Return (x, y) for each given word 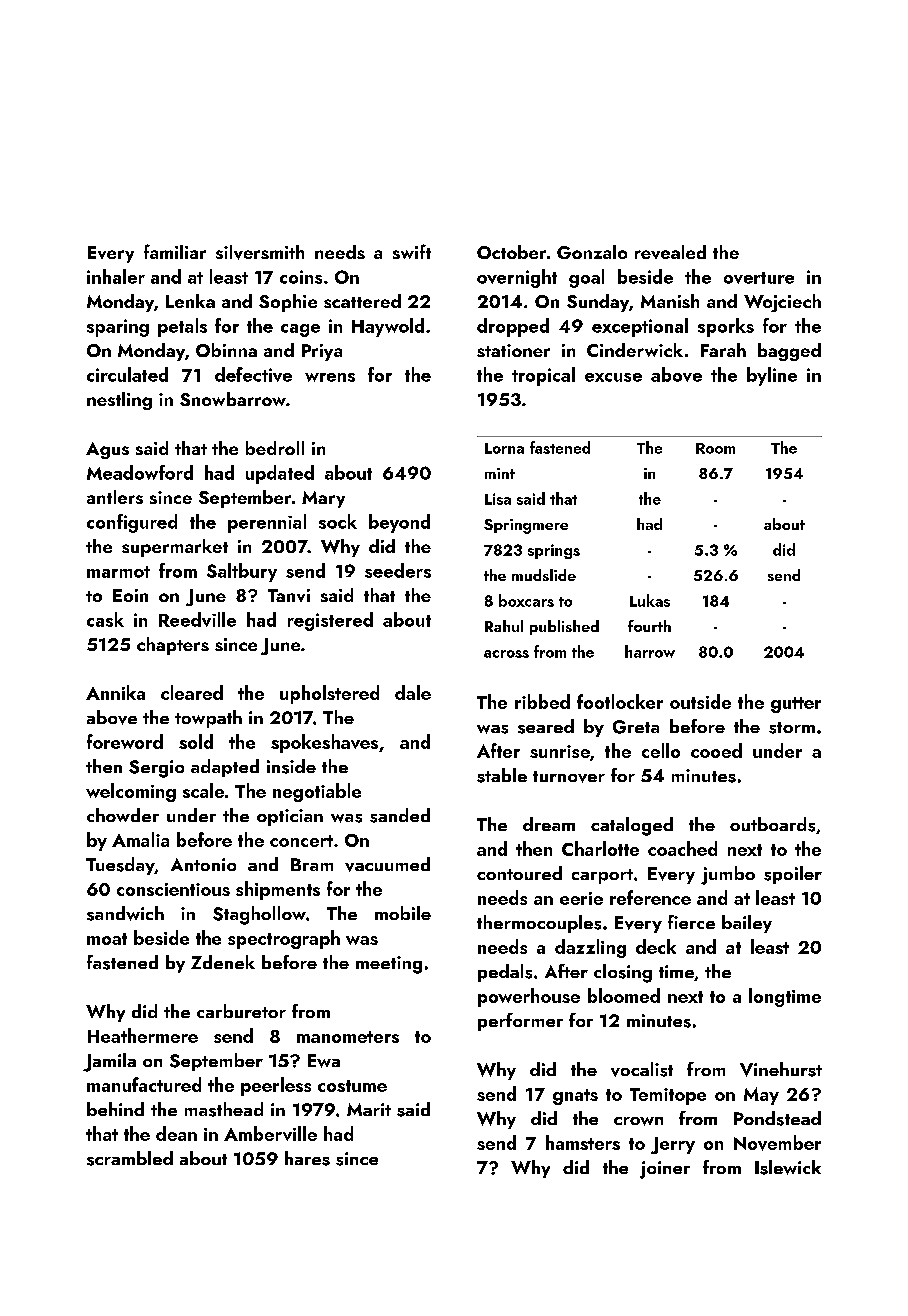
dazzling (590, 948)
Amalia (140, 839)
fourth (649, 626)
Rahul (504, 626)
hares (307, 1158)
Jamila (109, 1062)
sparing (118, 328)
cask (105, 619)
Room (715, 448)
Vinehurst (781, 1069)
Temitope (668, 1096)
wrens (330, 377)
